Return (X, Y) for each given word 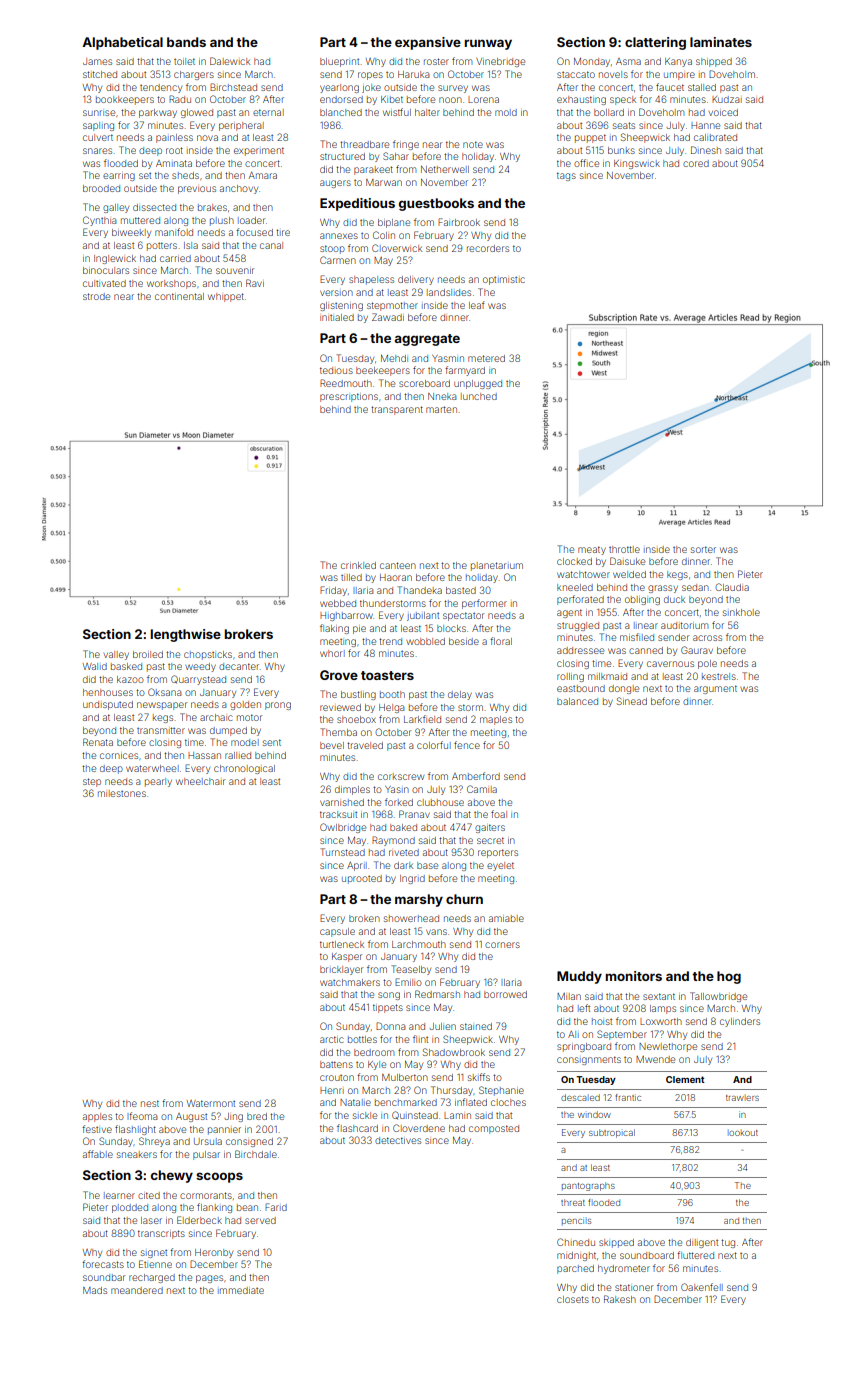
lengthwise (185, 635)
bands (186, 42)
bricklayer (341, 970)
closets (573, 1299)
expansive (428, 43)
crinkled (358, 565)
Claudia (732, 587)
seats (624, 125)
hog (729, 977)
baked (403, 827)
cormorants (206, 1195)
